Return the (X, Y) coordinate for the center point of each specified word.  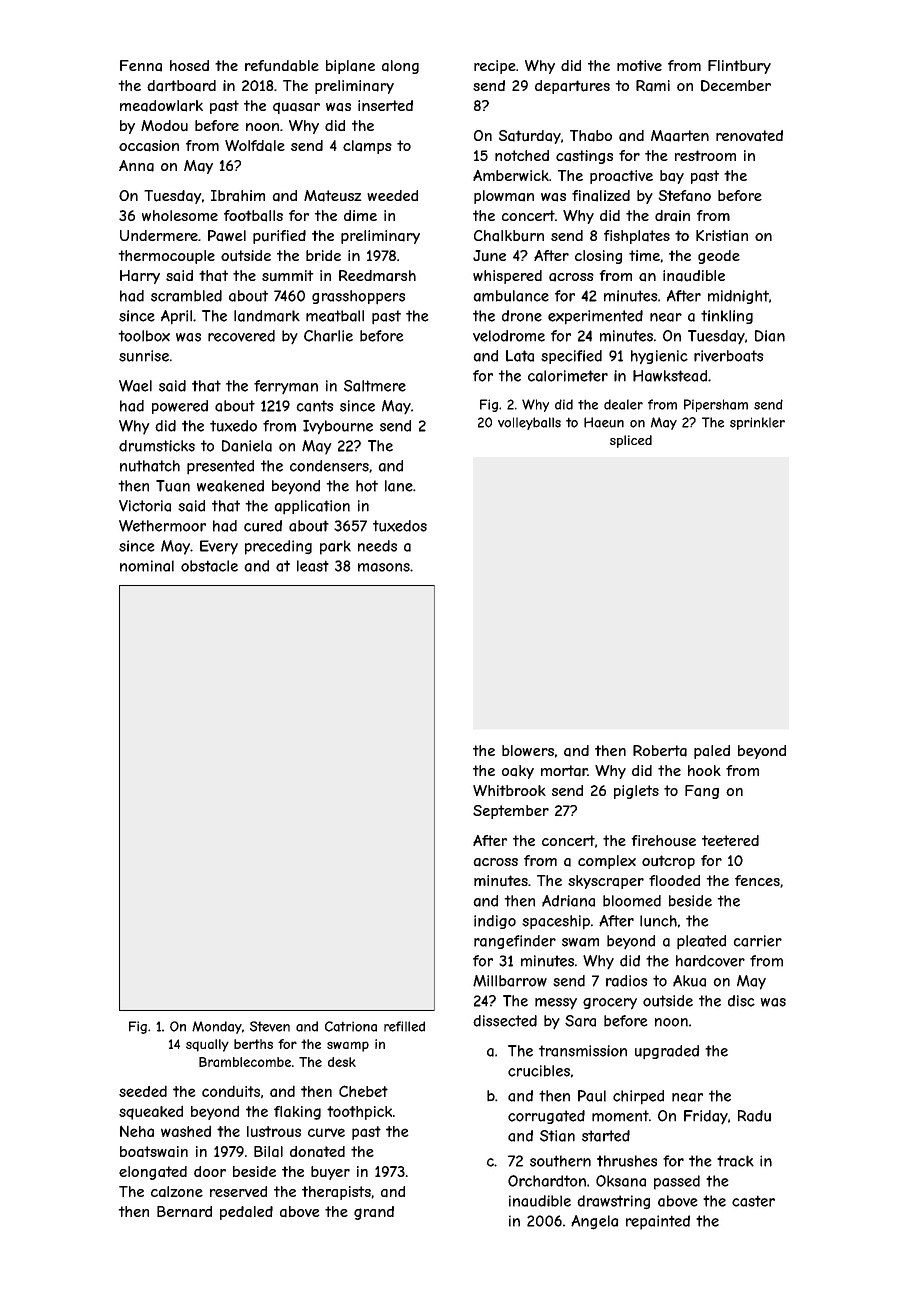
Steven (270, 1026)
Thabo (591, 136)
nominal (147, 566)
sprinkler (757, 423)
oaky (518, 772)
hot (367, 486)
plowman (504, 197)
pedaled (246, 1213)
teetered (730, 840)
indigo (495, 922)
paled (712, 752)
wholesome (180, 215)
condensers (329, 466)
